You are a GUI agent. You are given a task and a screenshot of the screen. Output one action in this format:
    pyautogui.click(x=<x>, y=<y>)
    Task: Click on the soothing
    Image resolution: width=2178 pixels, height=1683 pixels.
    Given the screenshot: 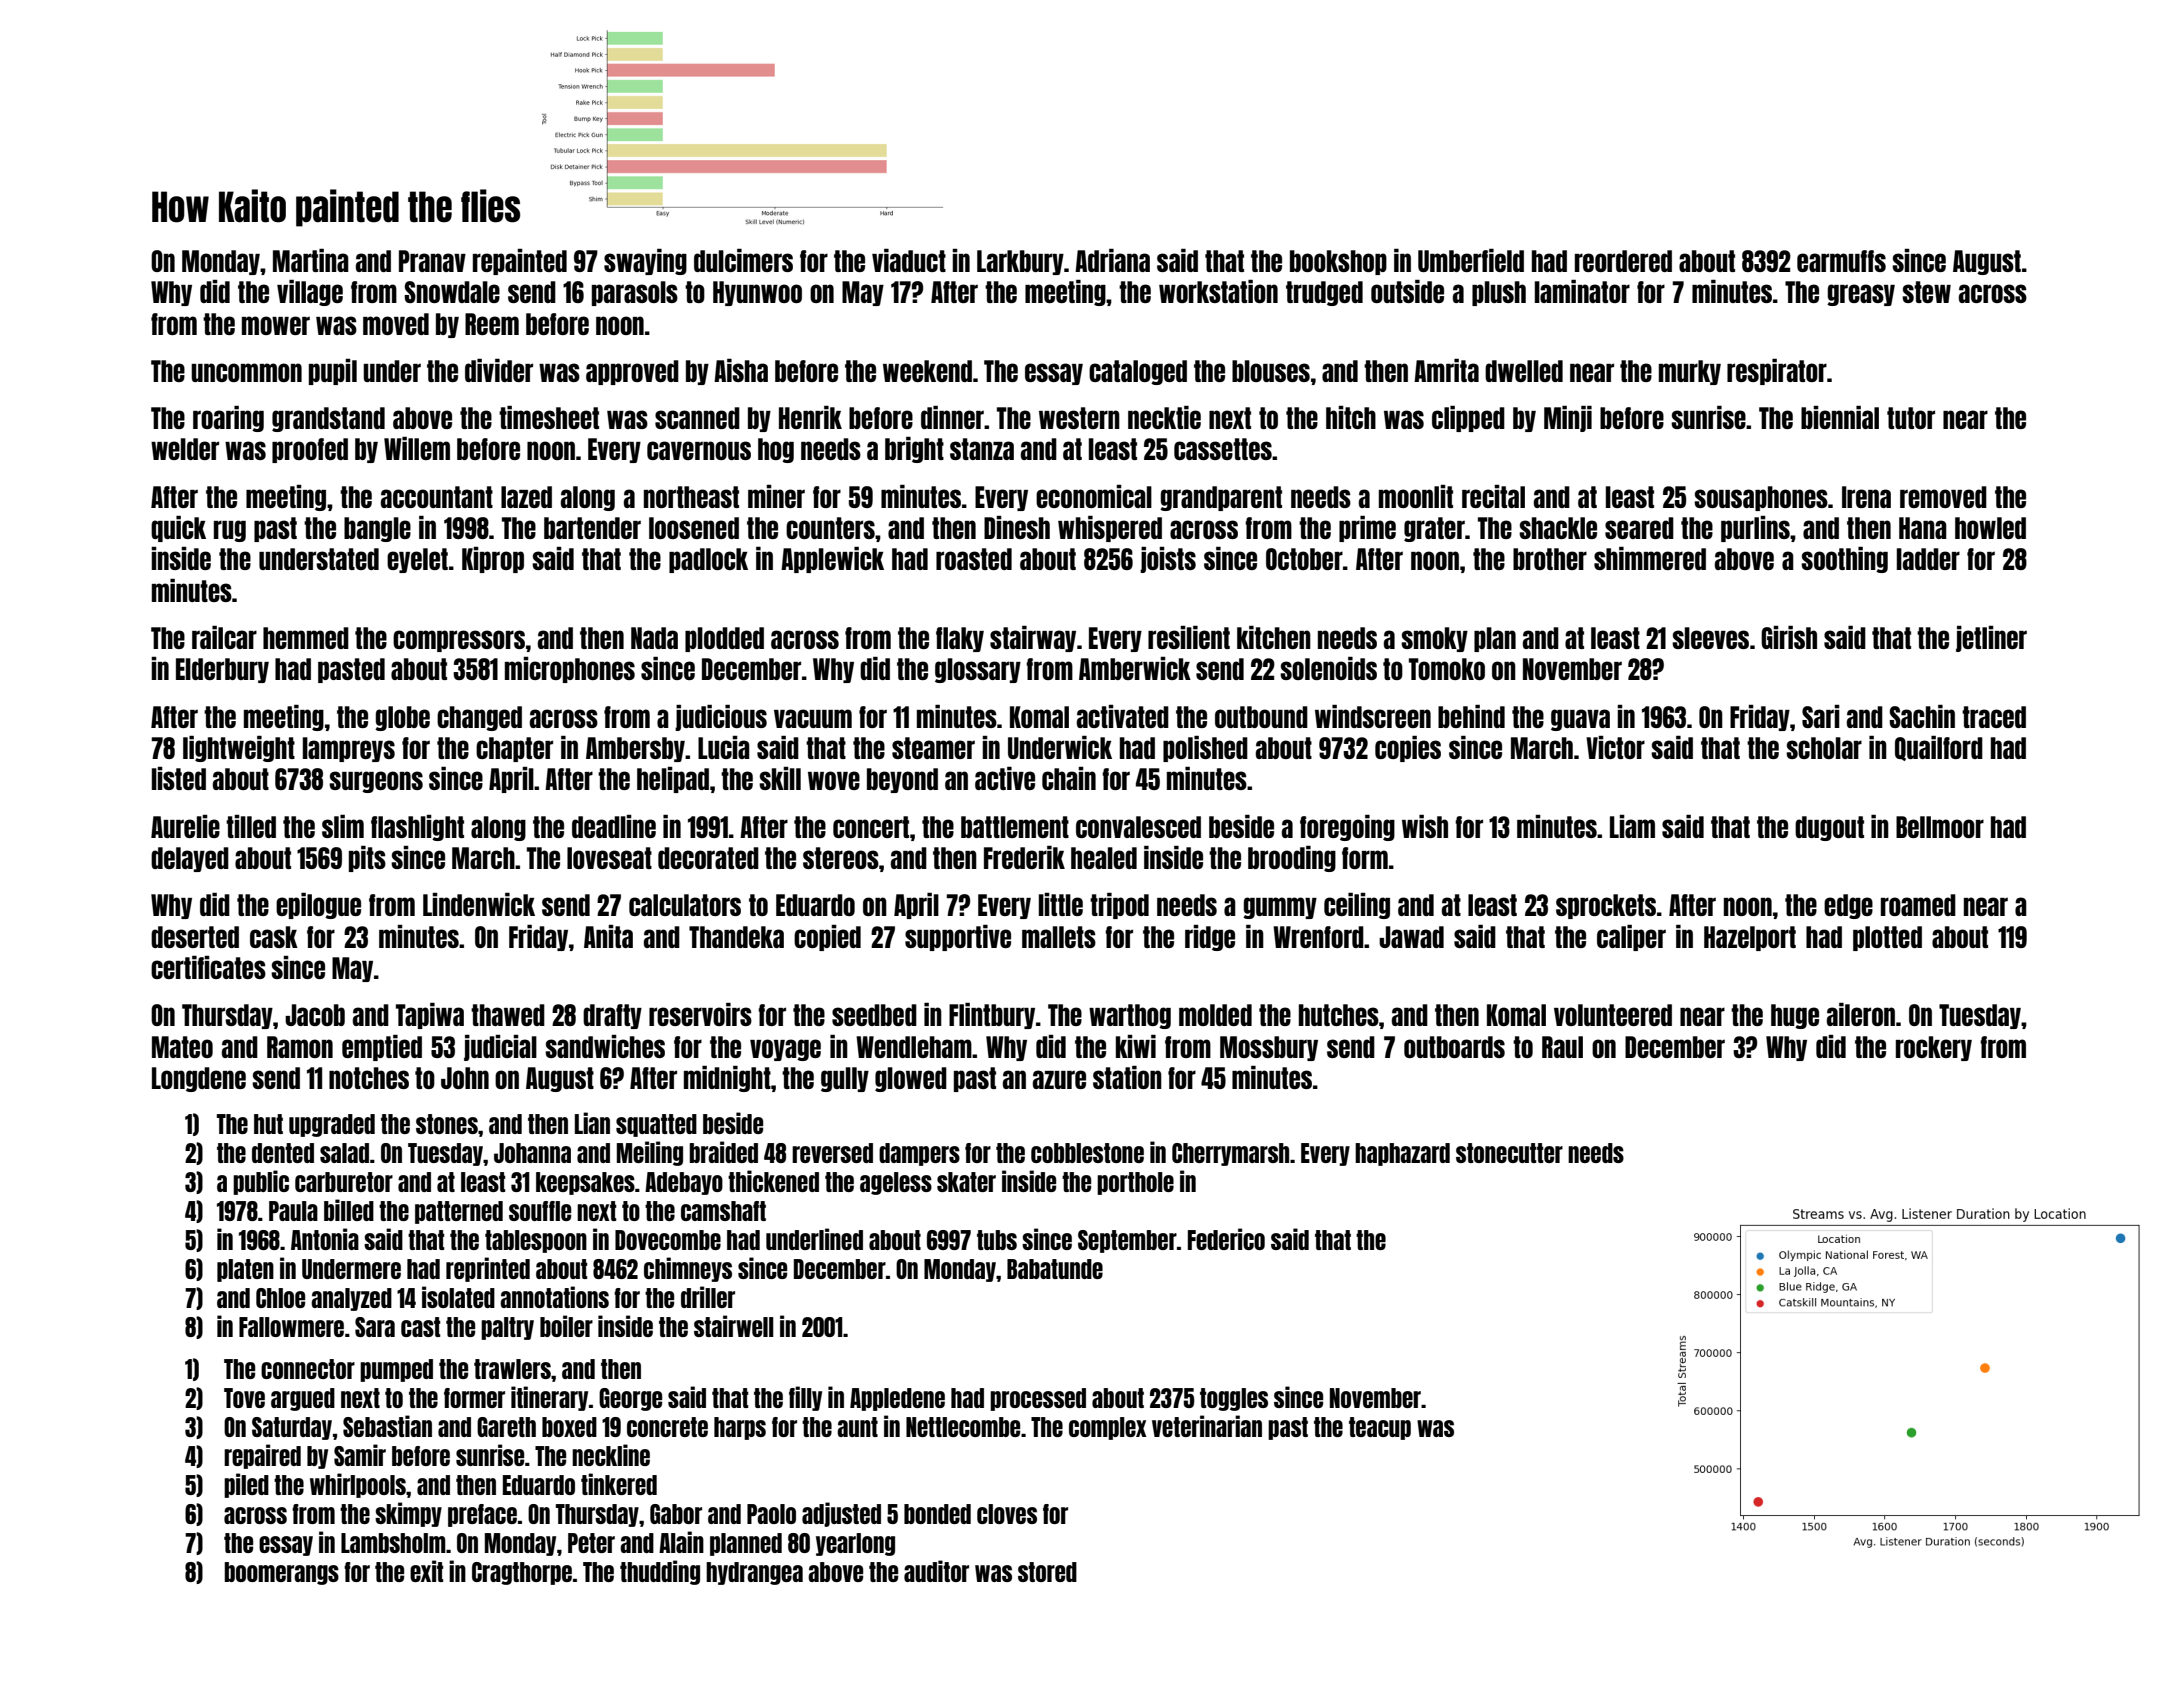 What is the action you would take?
    pyautogui.click(x=1844, y=560)
